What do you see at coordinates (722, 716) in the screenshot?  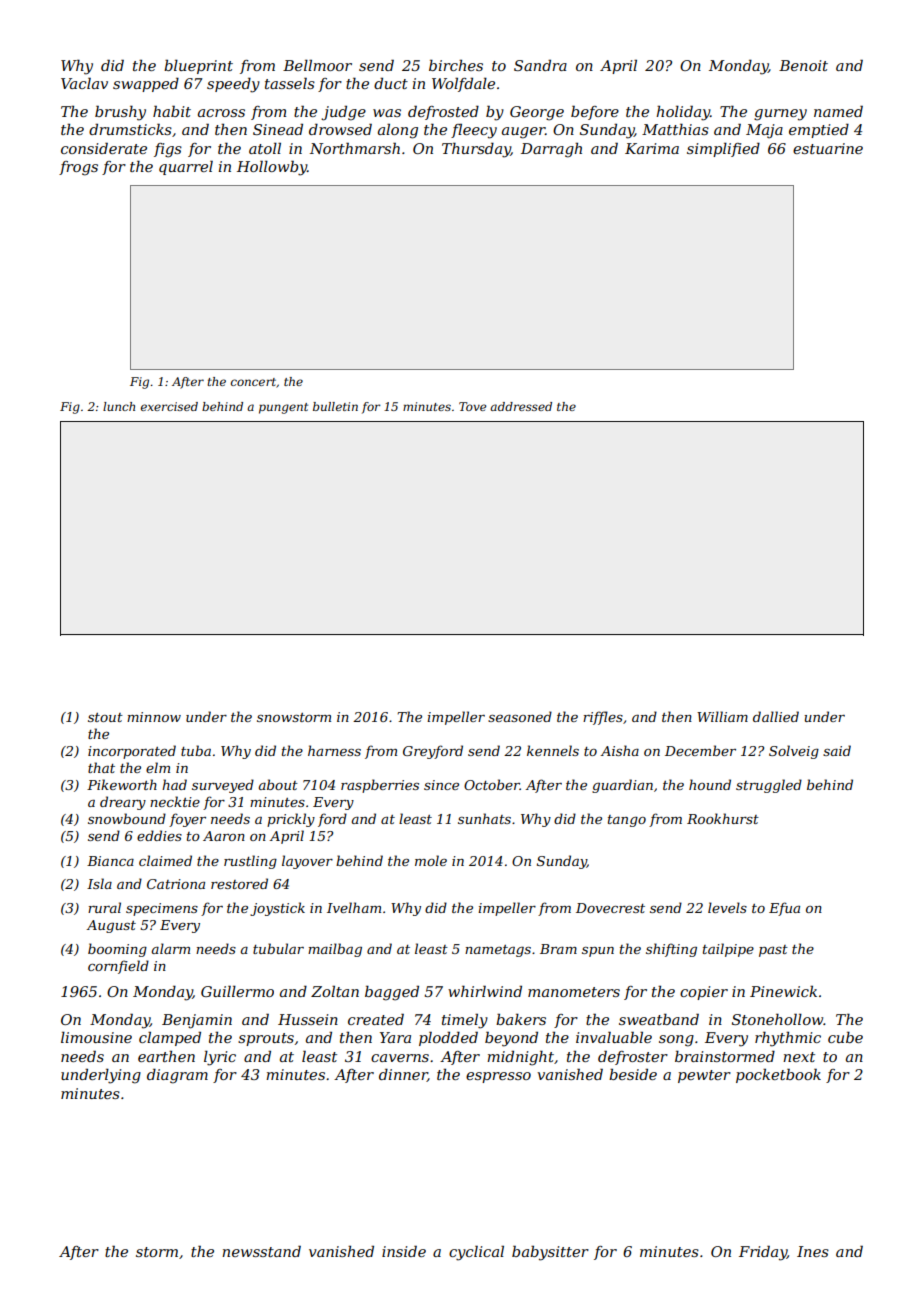 I see `William` at bounding box center [722, 716].
